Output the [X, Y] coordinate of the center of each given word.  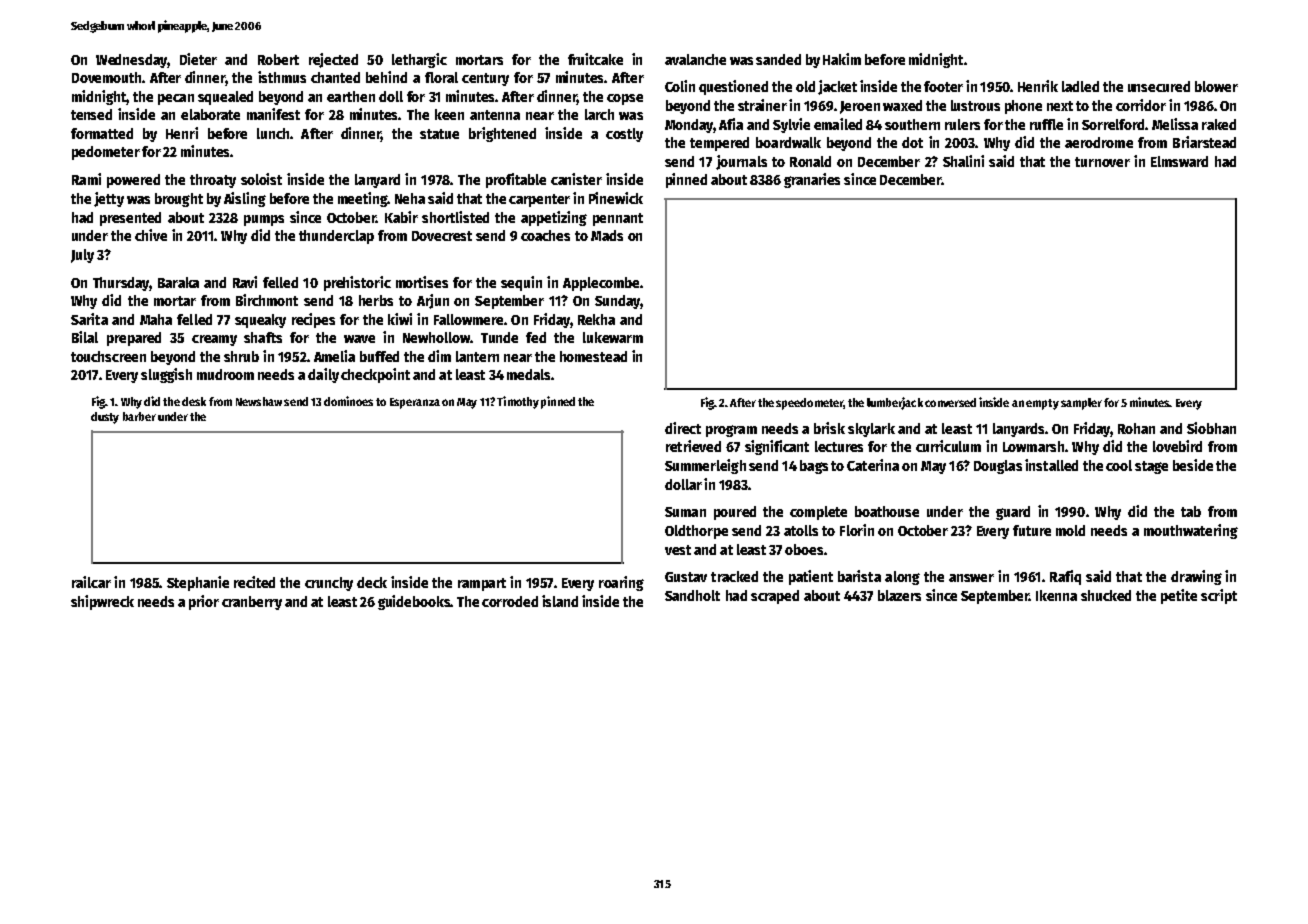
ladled [1080, 86]
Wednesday [131, 61]
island [560, 601]
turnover [1102, 162]
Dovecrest [442, 236]
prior [204, 602]
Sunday [617, 302]
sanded [778, 59]
